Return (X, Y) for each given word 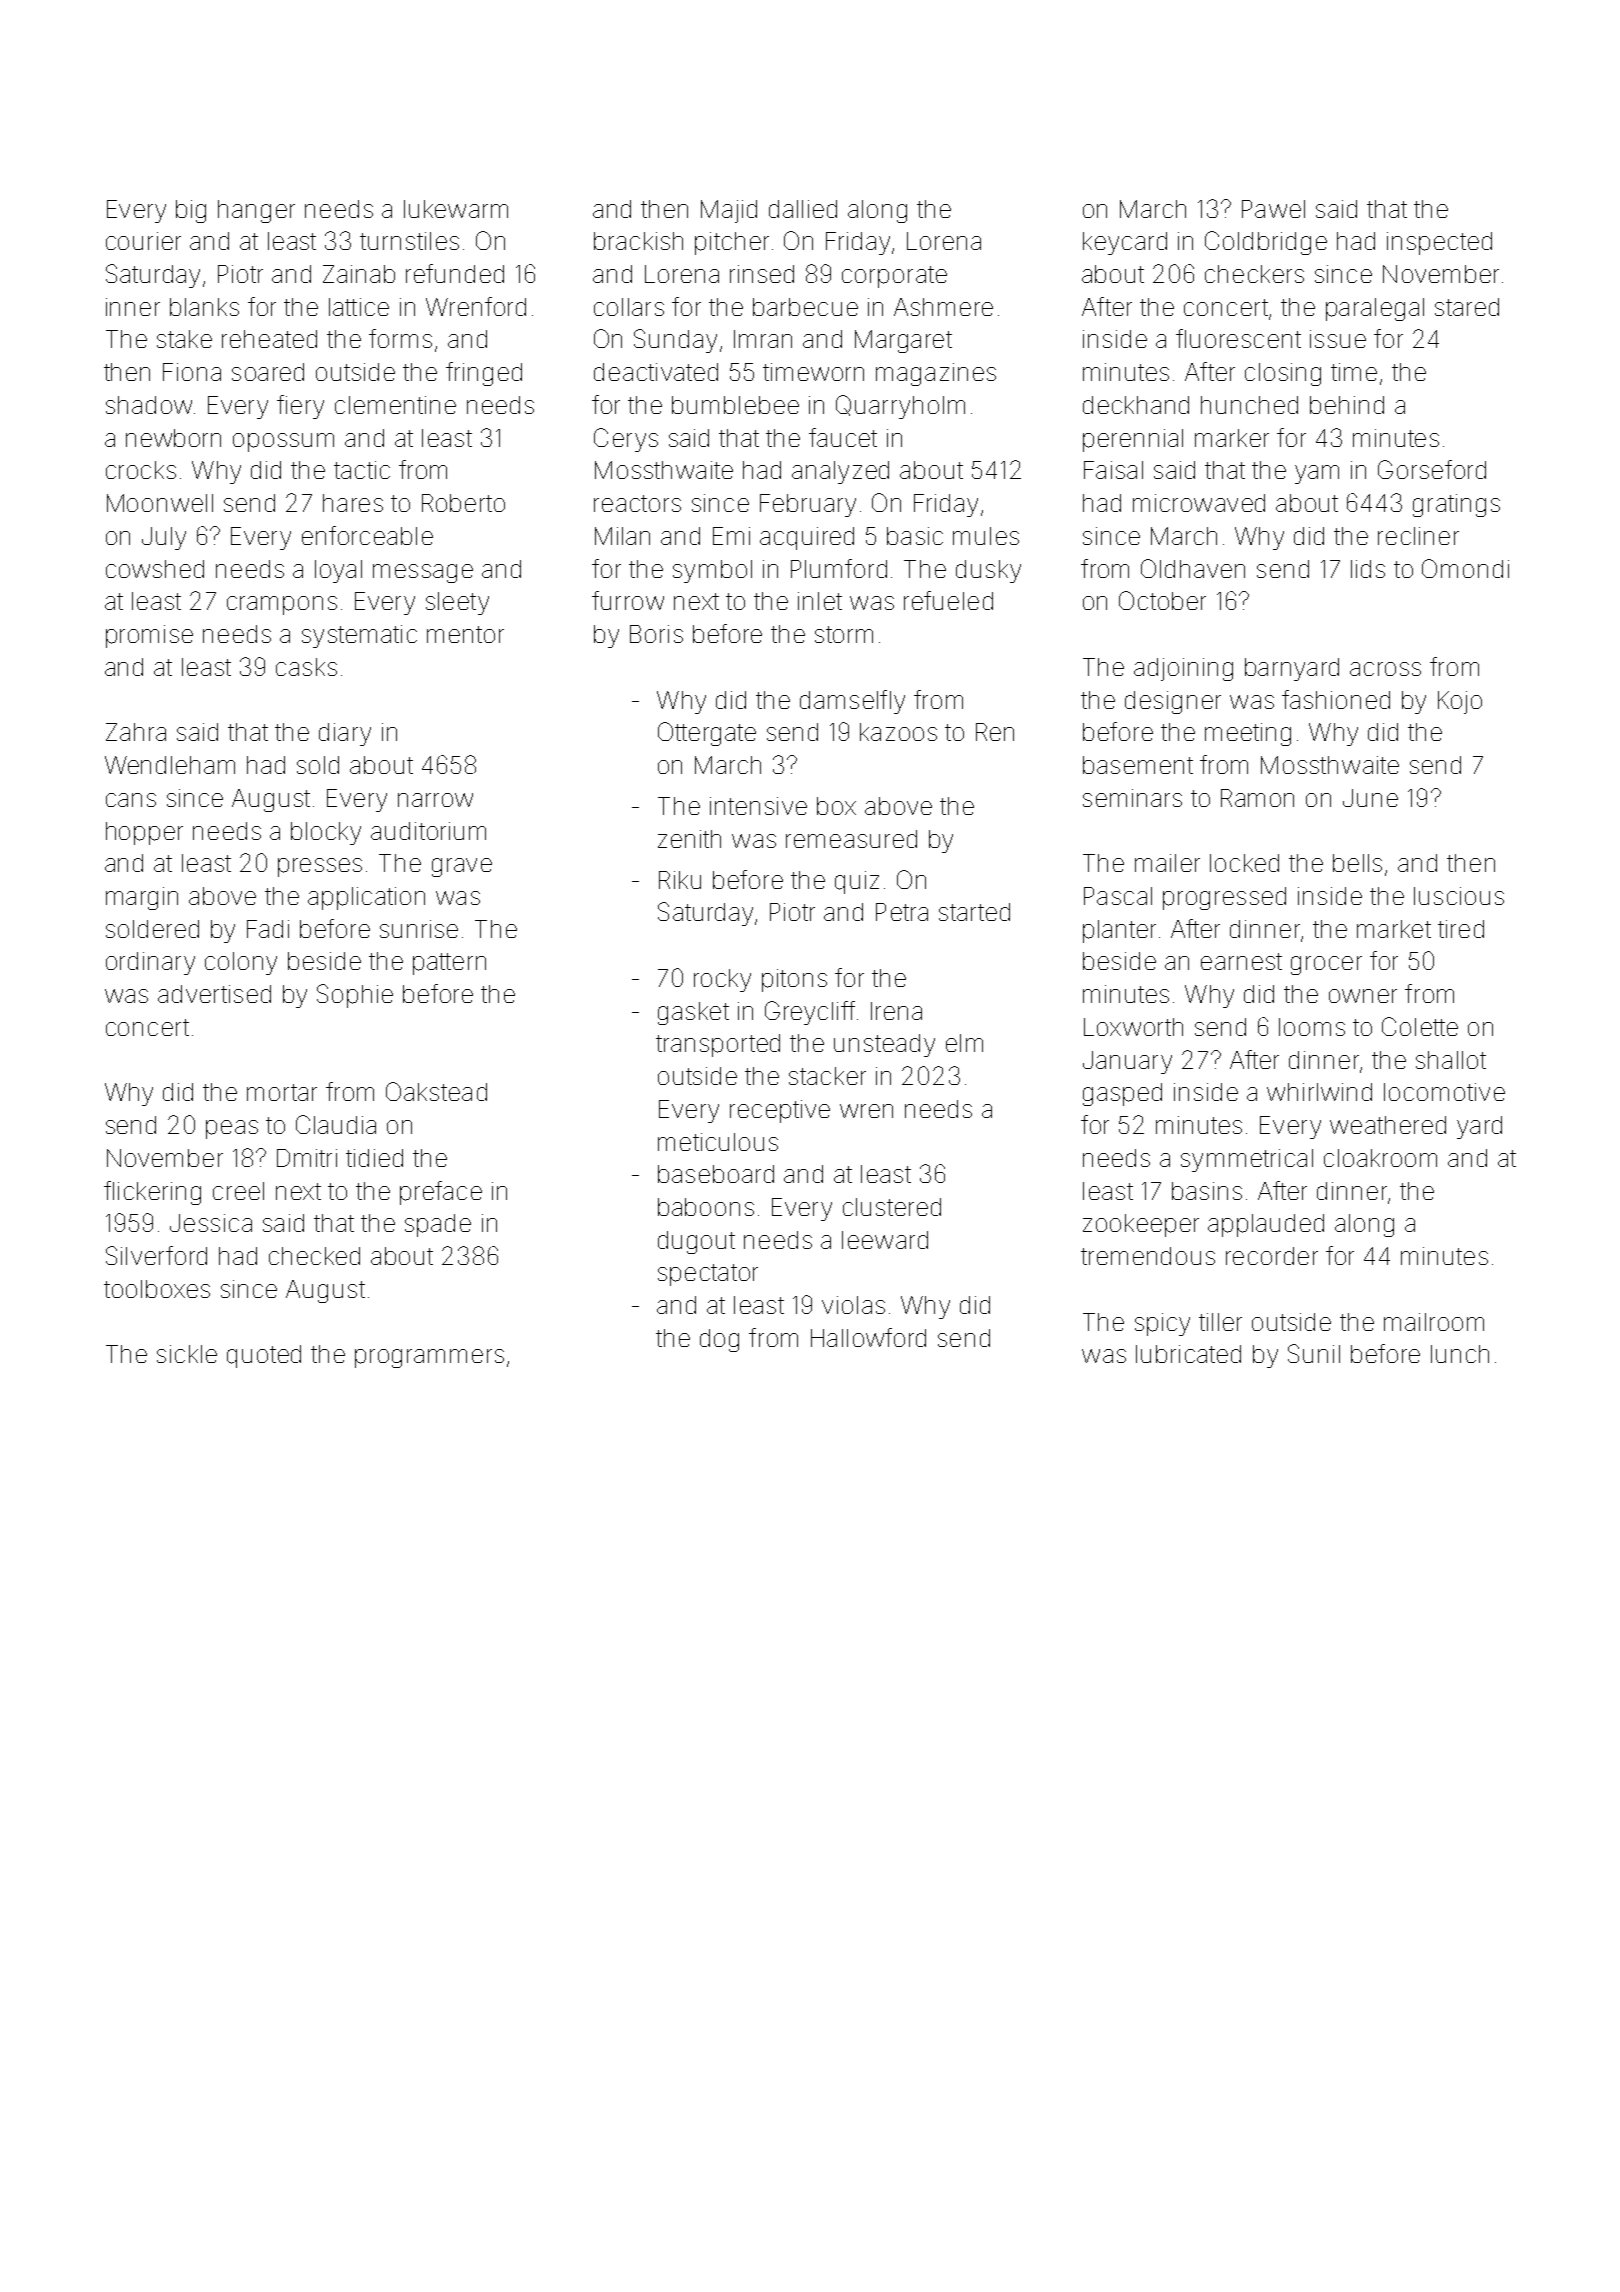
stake (184, 339)
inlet (820, 601)
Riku (680, 880)
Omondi (1465, 568)
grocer (1326, 965)
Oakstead (436, 1091)
